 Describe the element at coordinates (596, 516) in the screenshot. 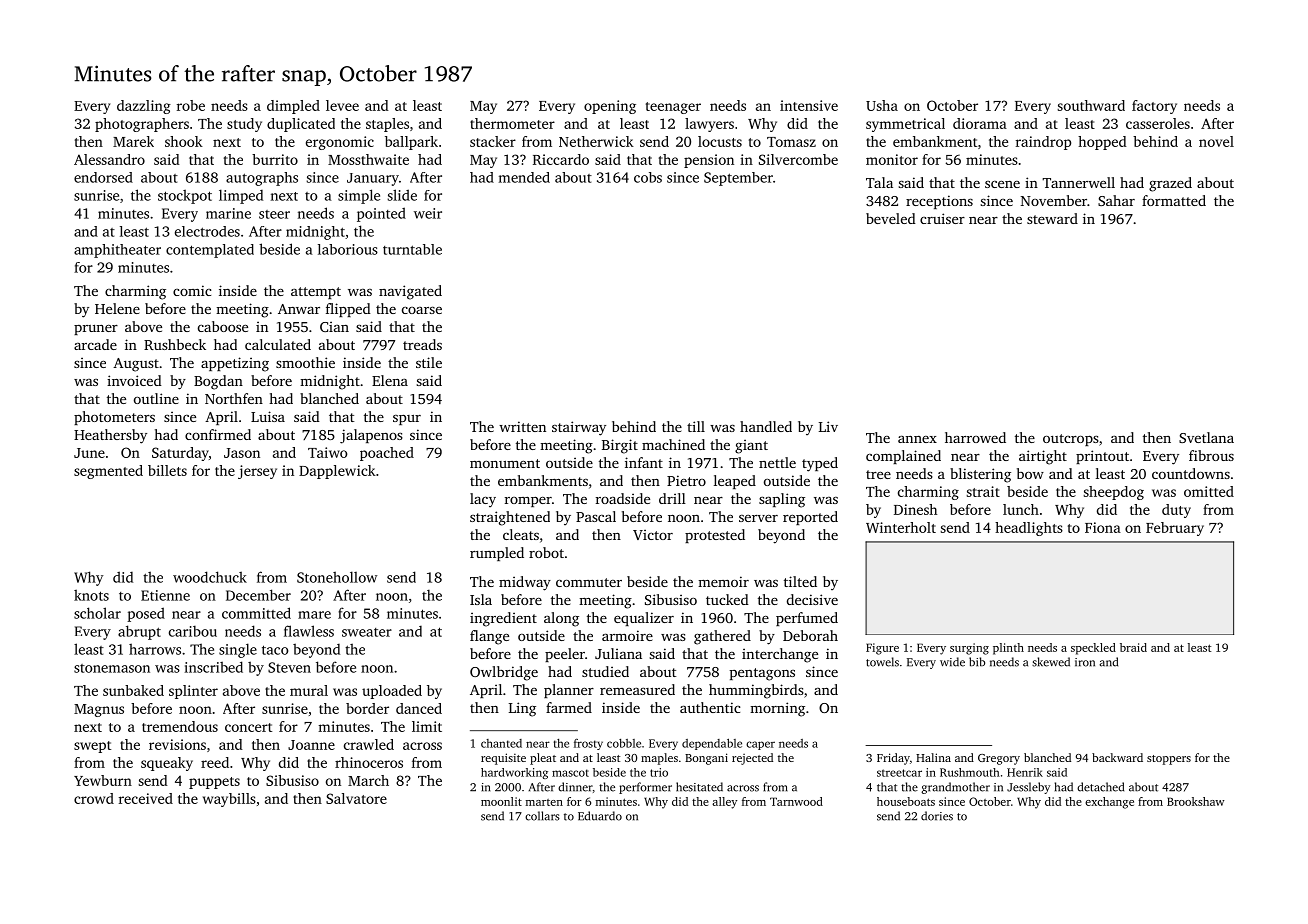

I see `Pascal` at that location.
